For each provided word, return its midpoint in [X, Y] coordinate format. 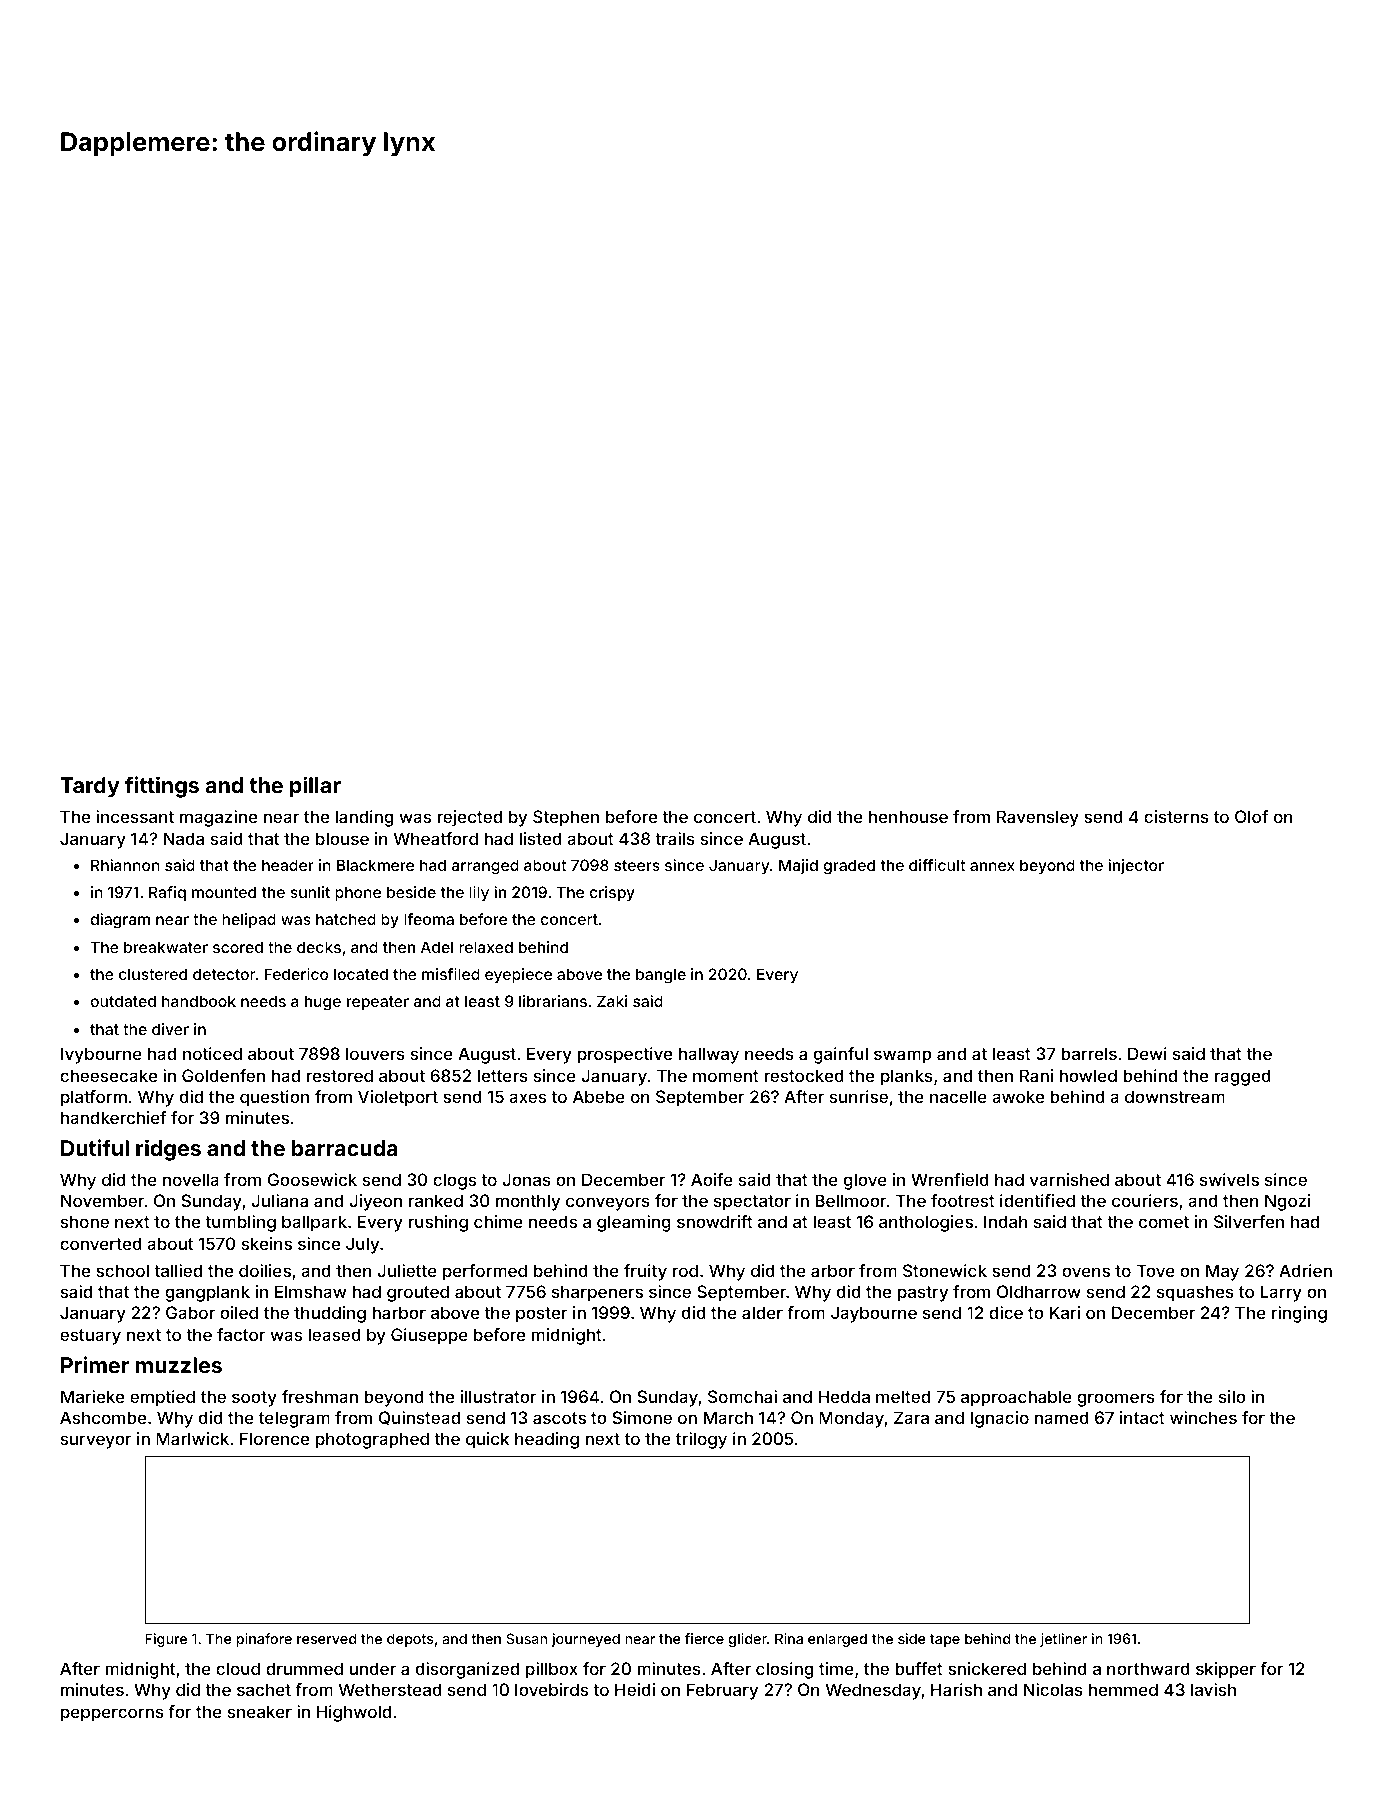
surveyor [96, 1442]
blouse [342, 838]
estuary [90, 1337]
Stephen [566, 818]
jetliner [1063, 1640]
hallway [709, 1055]
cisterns [1176, 816]
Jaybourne [874, 1314]
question [274, 1098]
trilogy [701, 1440]
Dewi [1147, 1053]
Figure [166, 1640]
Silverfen [1249, 1221]
